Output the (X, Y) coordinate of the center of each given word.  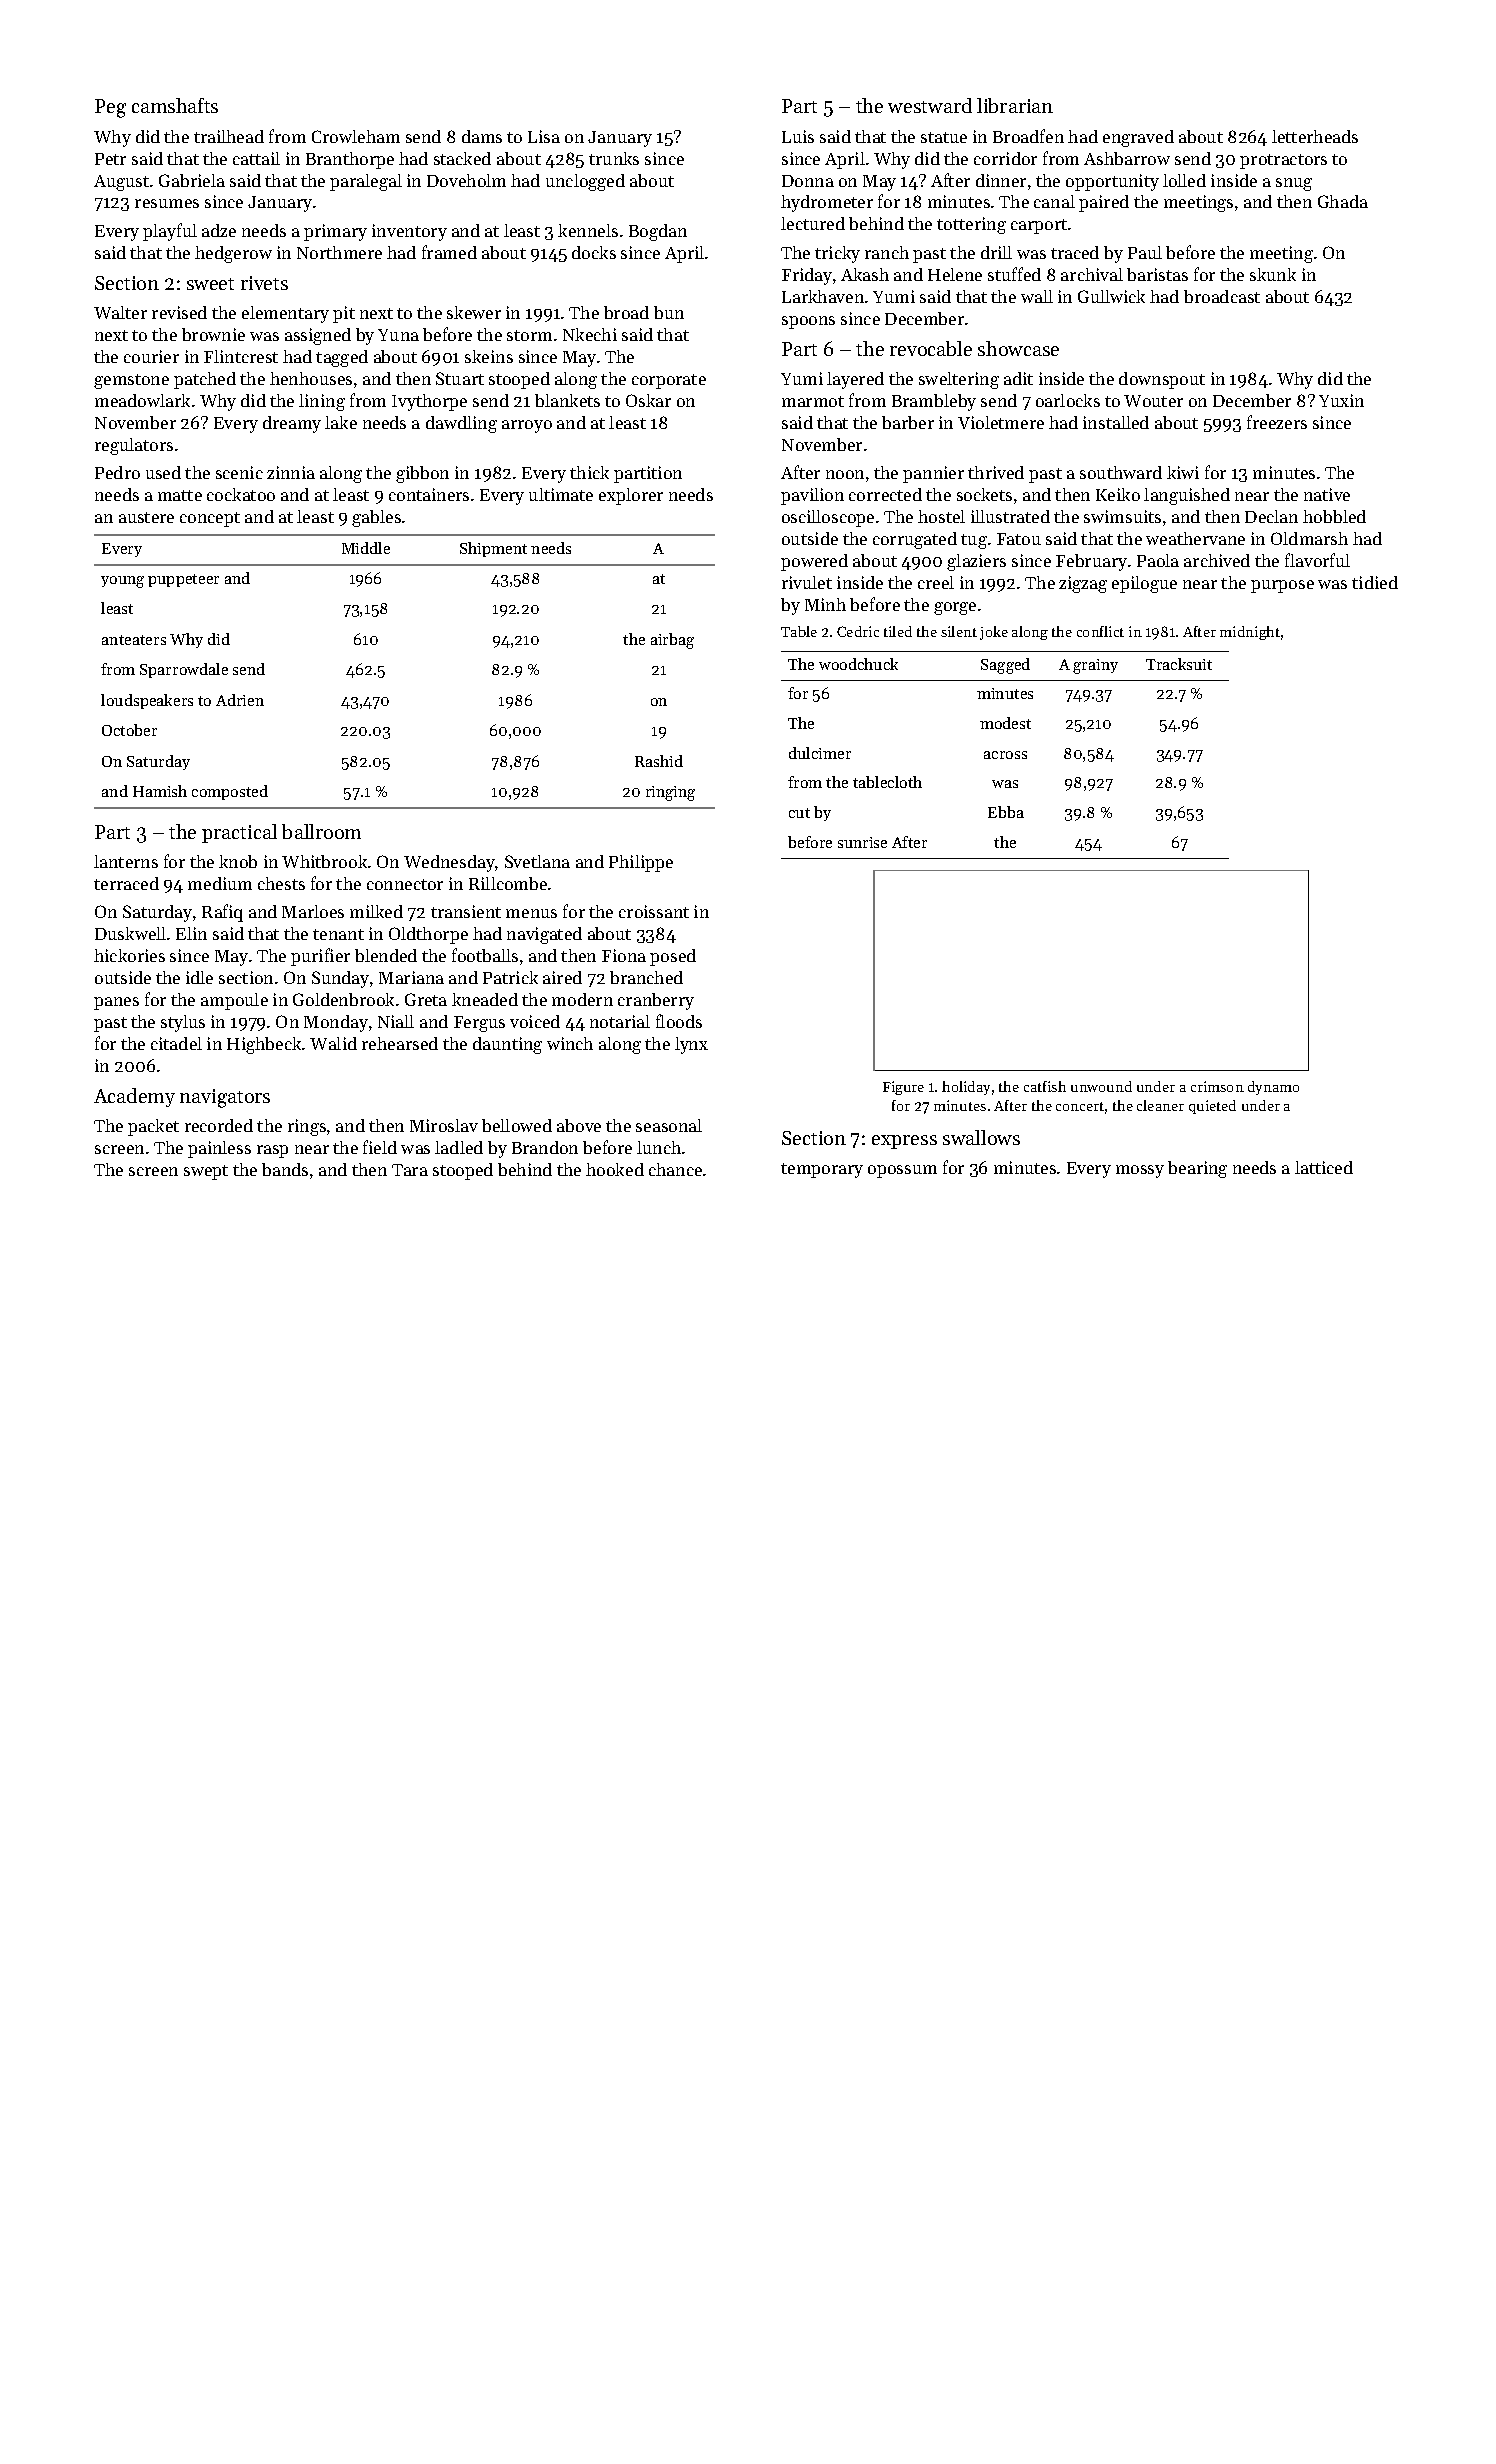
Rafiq (222, 913)
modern (582, 999)
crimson (1217, 1086)
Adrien (240, 700)
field (380, 1147)
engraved (1138, 138)
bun (669, 312)
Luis (798, 136)
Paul (1145, 252)
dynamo (1273, 1088)
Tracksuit (1179, 664)
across (1005, 755)
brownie (213, 334)
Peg (110, 108)
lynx (691, 1045)
